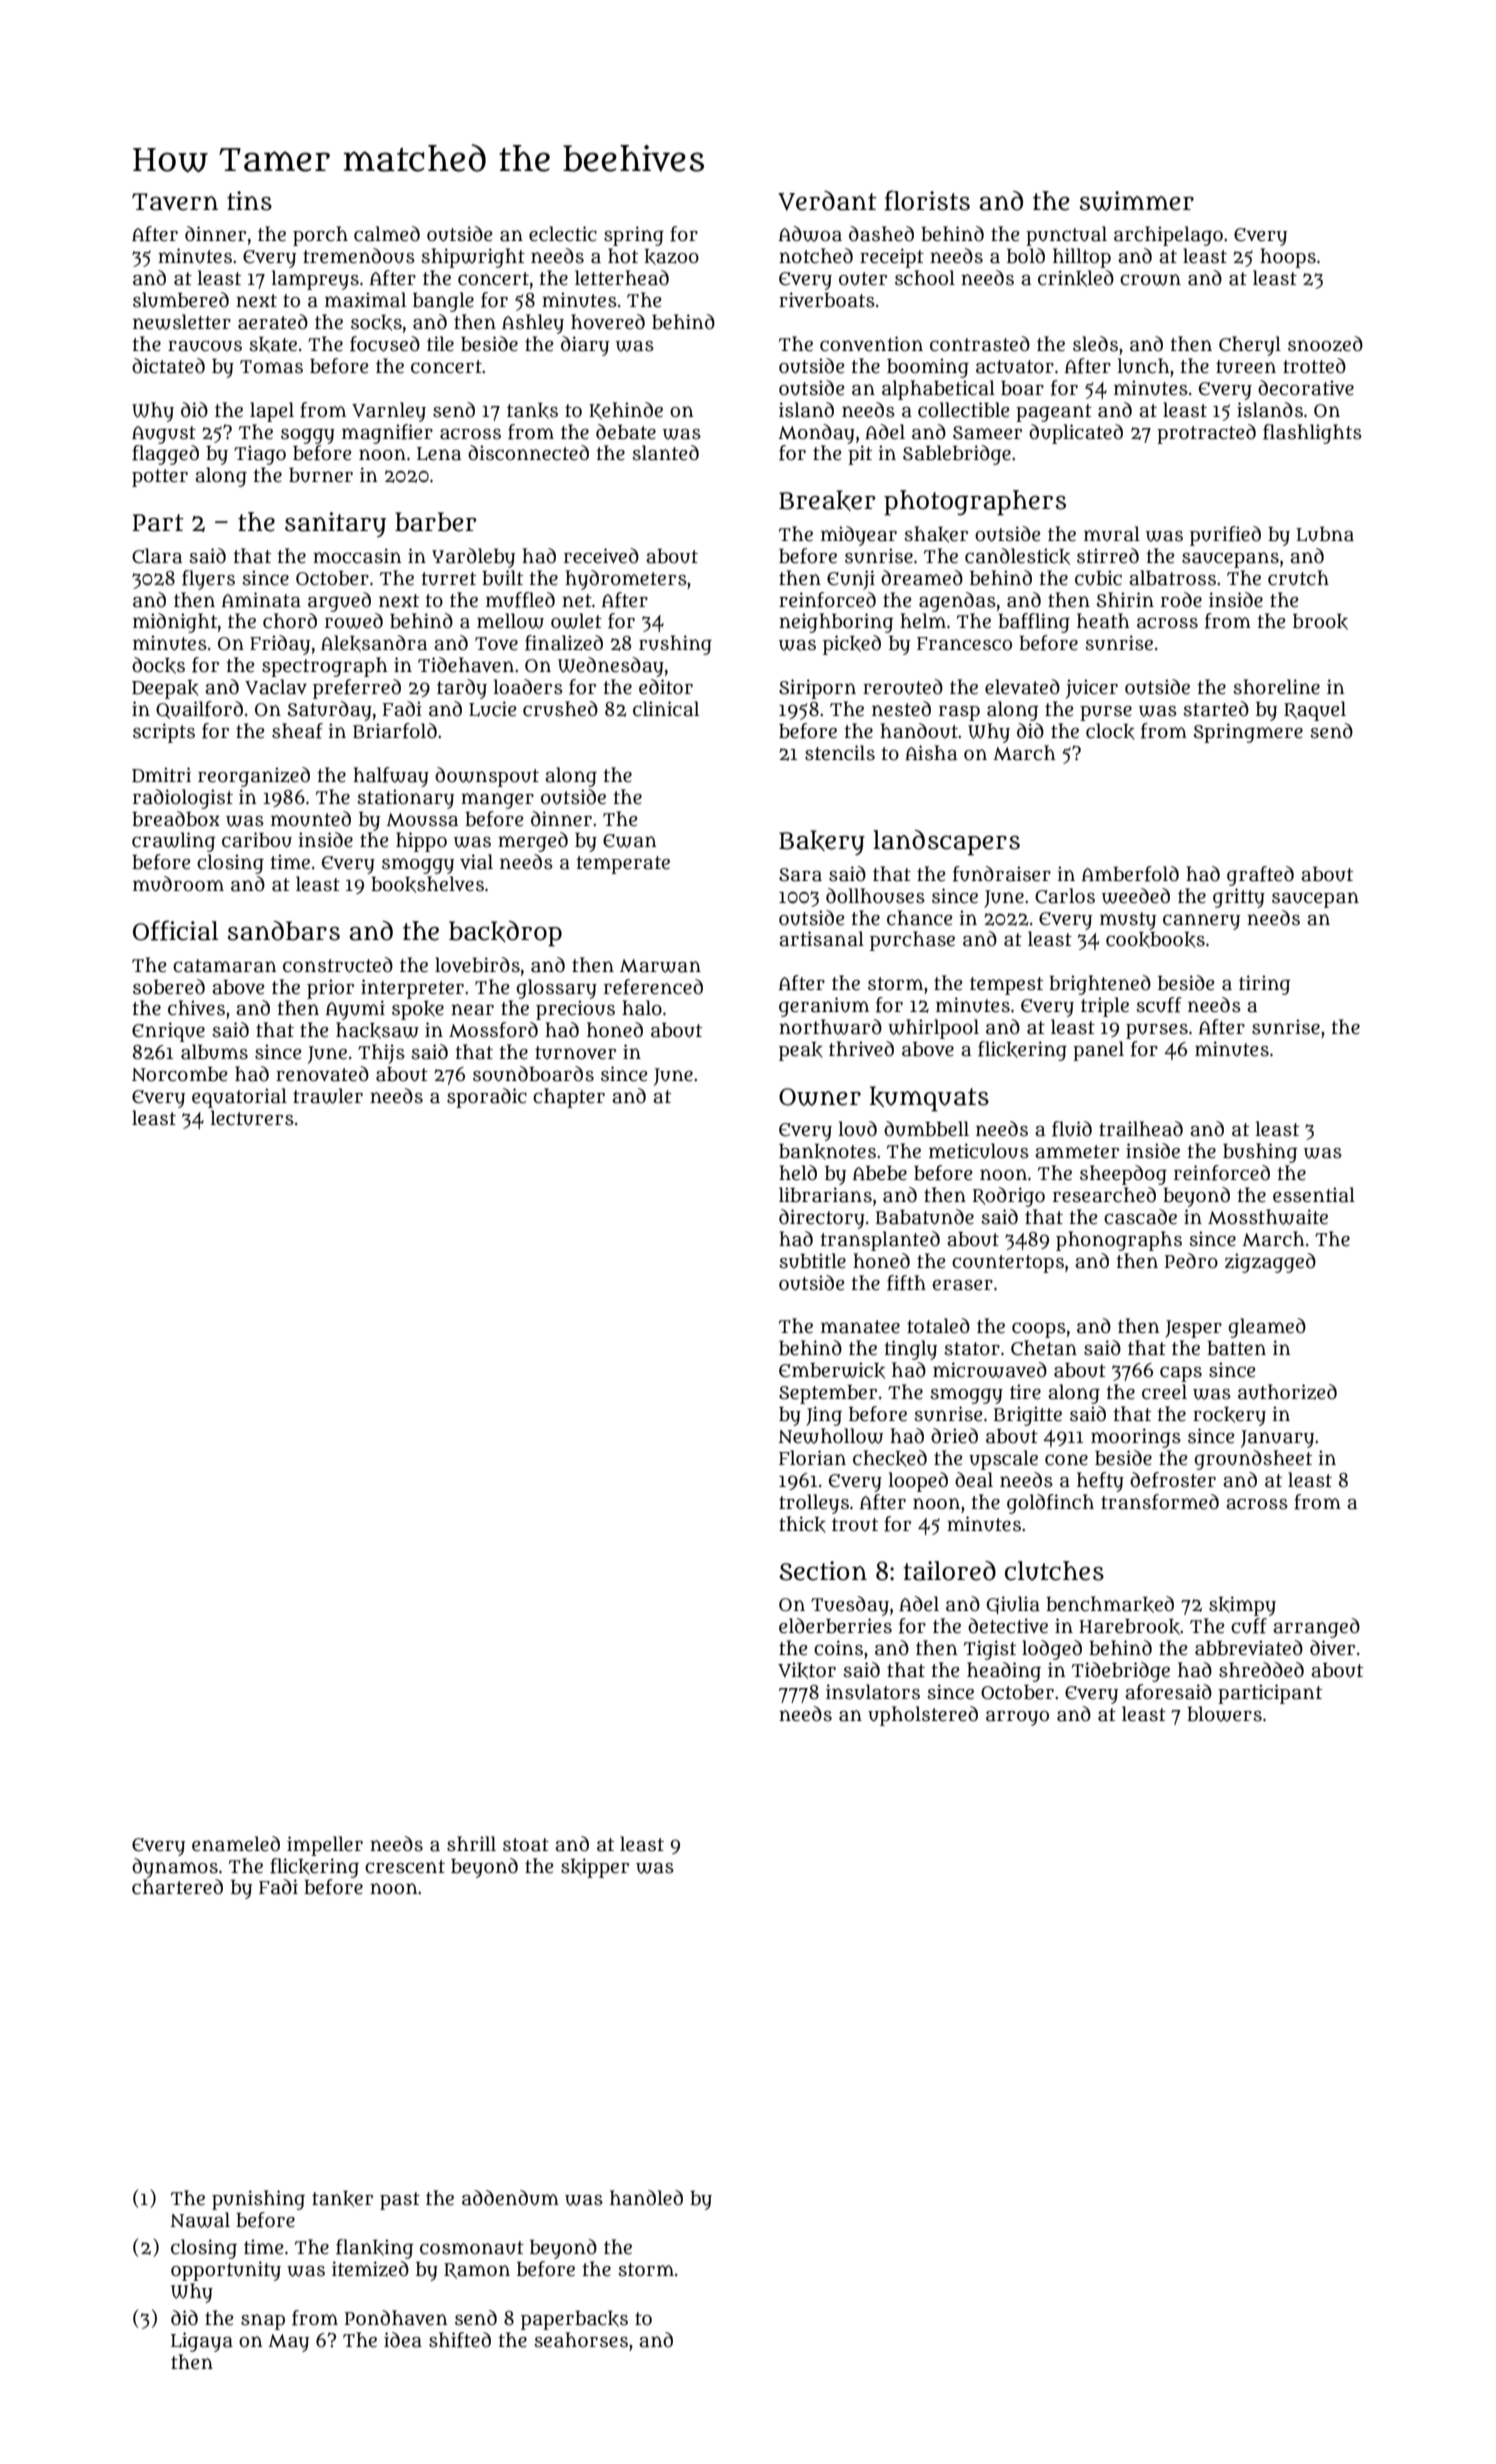 Image resolution: width=1496 pixels, height=2464 pixels. I want to click on hefty, so click(1100, 1482).
